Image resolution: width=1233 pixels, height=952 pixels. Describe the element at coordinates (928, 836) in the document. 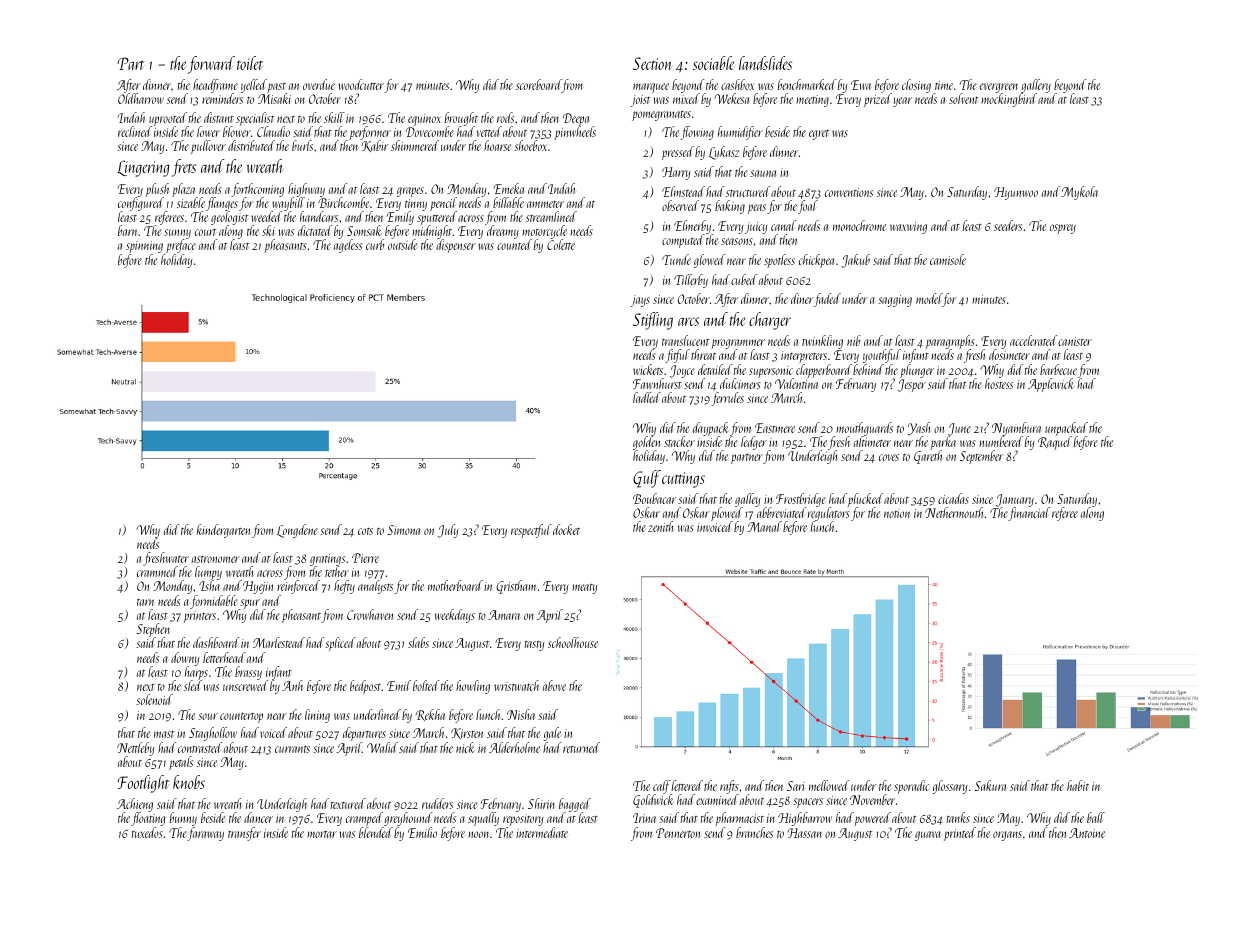

I see `guava` at that location.
